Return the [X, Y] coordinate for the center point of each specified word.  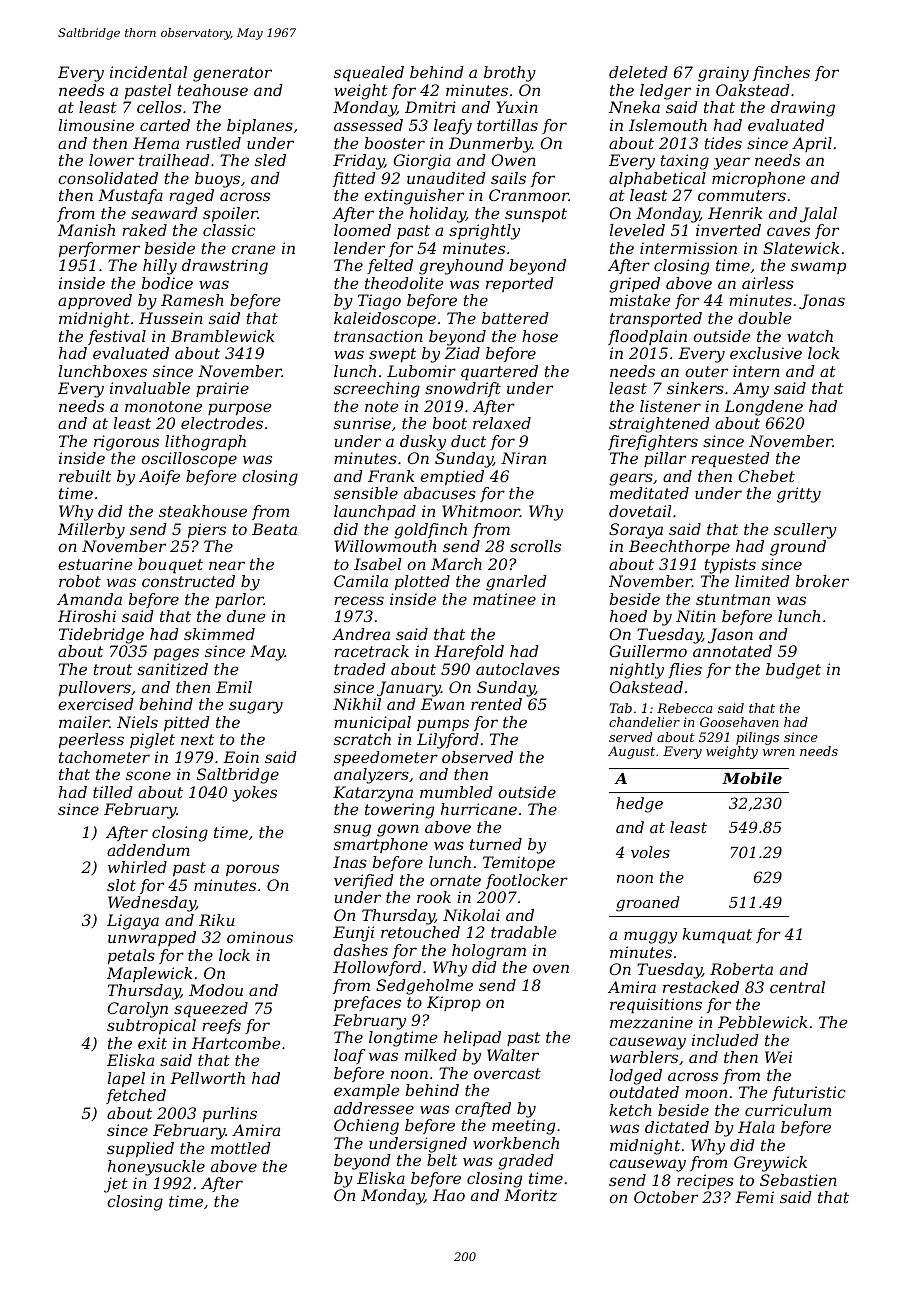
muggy [650, 937]
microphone [758, 179]
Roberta [741, 969]
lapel [126, 1080]
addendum [148, 850]
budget [793, 671]
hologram [489, 952]
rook [434, 897]
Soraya [636, 531]
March [456, 564]
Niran [523, 458]
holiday [438, 215]
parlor [239, 600]
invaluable [150, 388]
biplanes [260, 126]
